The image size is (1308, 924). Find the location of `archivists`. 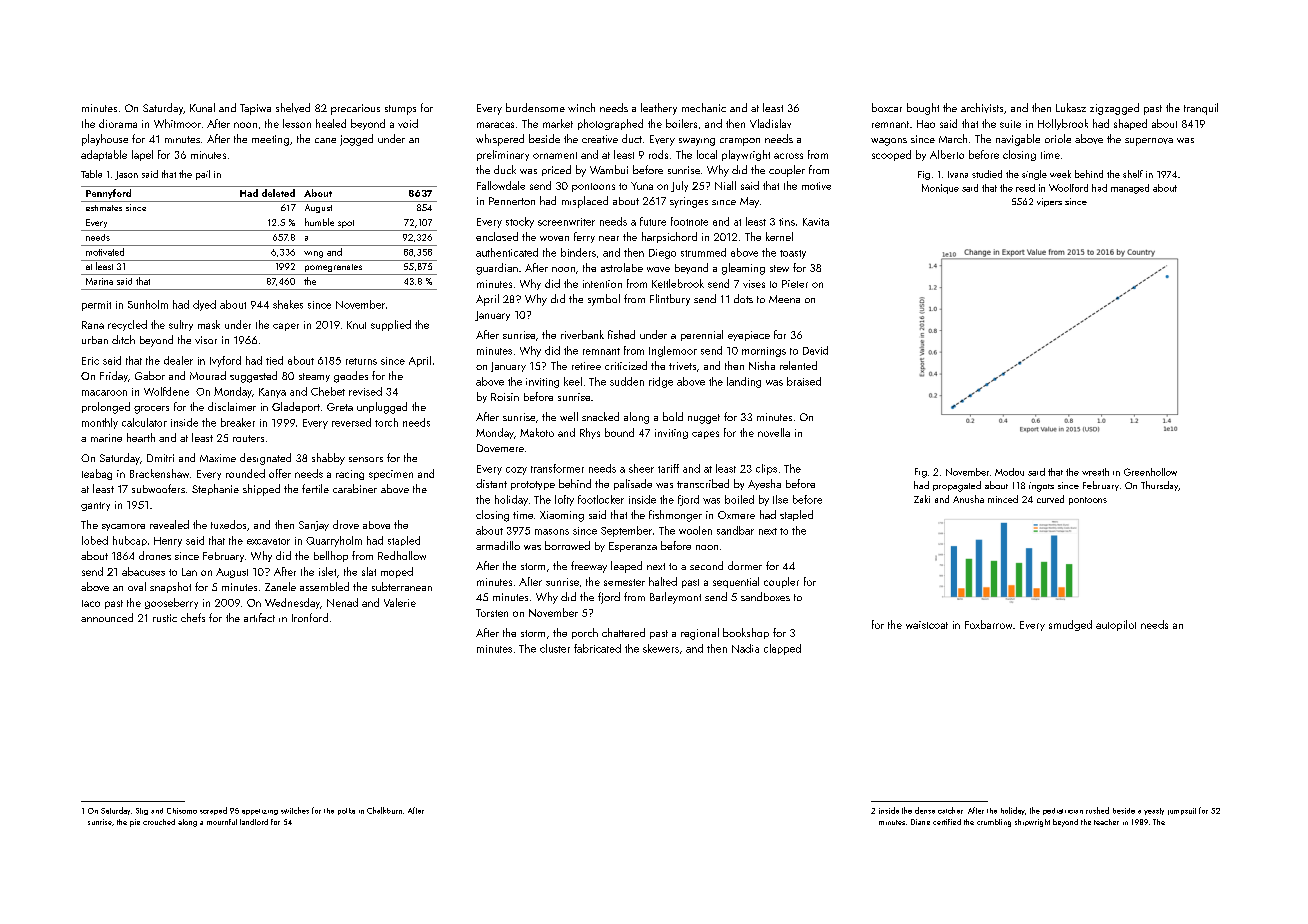

archivists is located at coordinates (982, 108).
